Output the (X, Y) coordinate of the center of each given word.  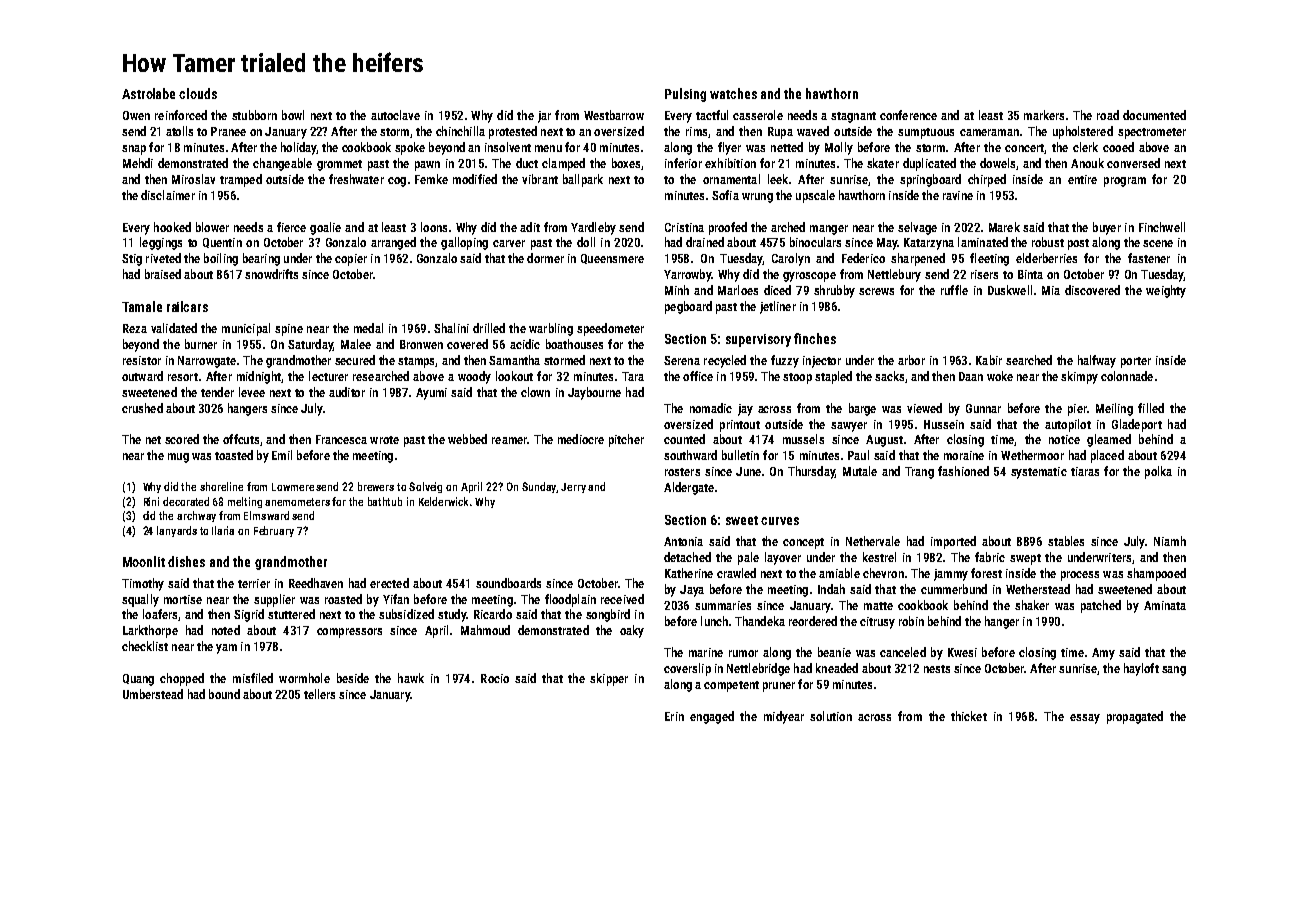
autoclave (395, 115)
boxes (626, 163)
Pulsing (685, 95)
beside (353, 678)
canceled (903, 652)
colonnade (1127, 376)
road (1108, 115)
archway (196, 516)
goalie (325, 228)
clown (535, 392)
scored (182, 439)
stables (1066, 541)
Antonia (683, 541)
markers (1044, 115)
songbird (608, 615)
